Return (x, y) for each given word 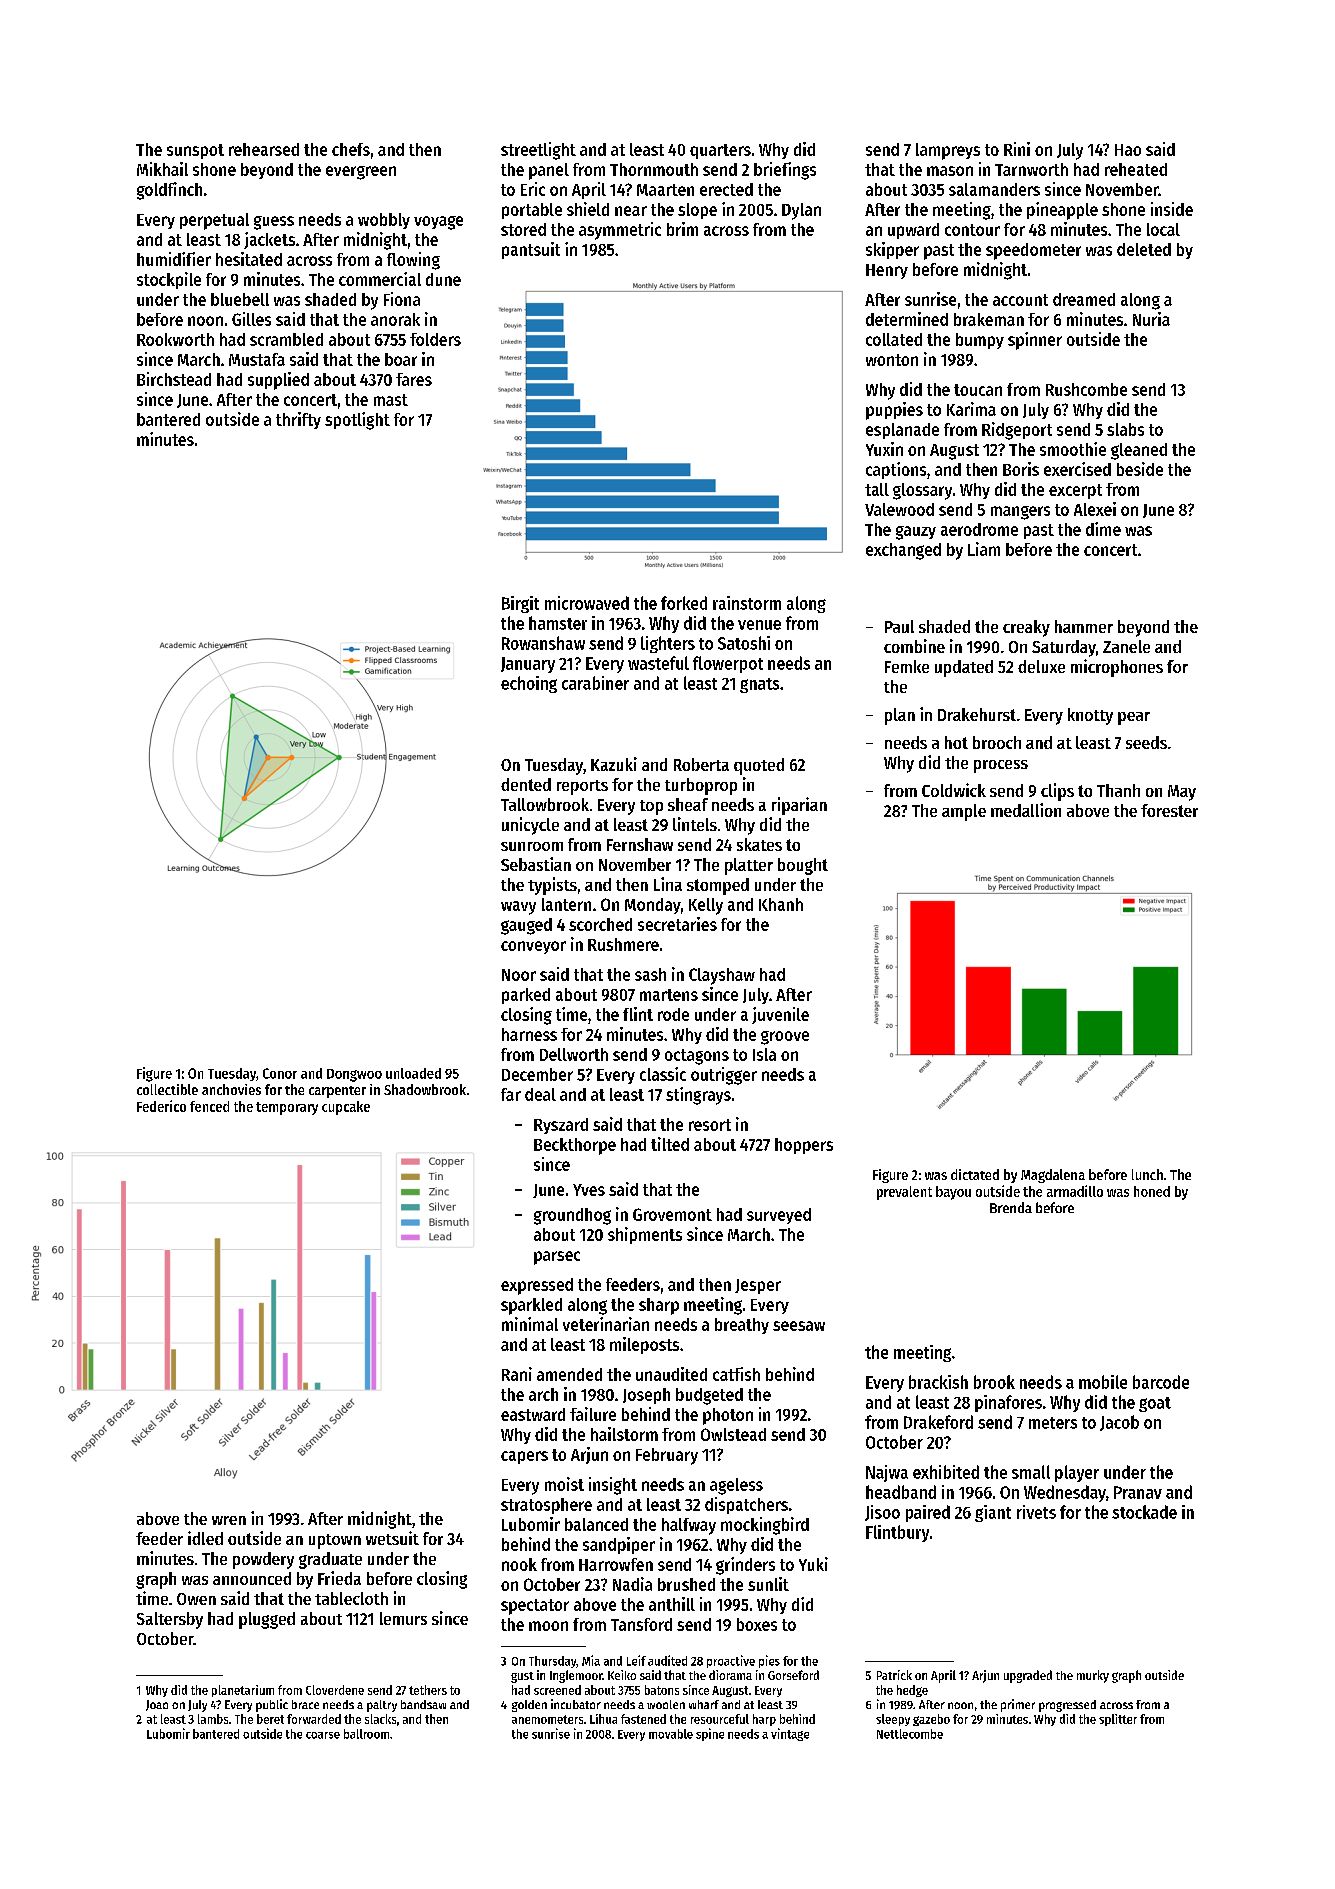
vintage (790, 1734)
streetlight (538, 151)
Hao (1128, 150)
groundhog (572, 1216)
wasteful (658, 663)
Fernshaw (640, 844)
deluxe (1041, 666)
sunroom (532, 846)
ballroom (366, 1734)
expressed (537, 1286)
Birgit (520, 604)
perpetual (214, 221)
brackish (938, 1382)
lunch (1147, 1174)
